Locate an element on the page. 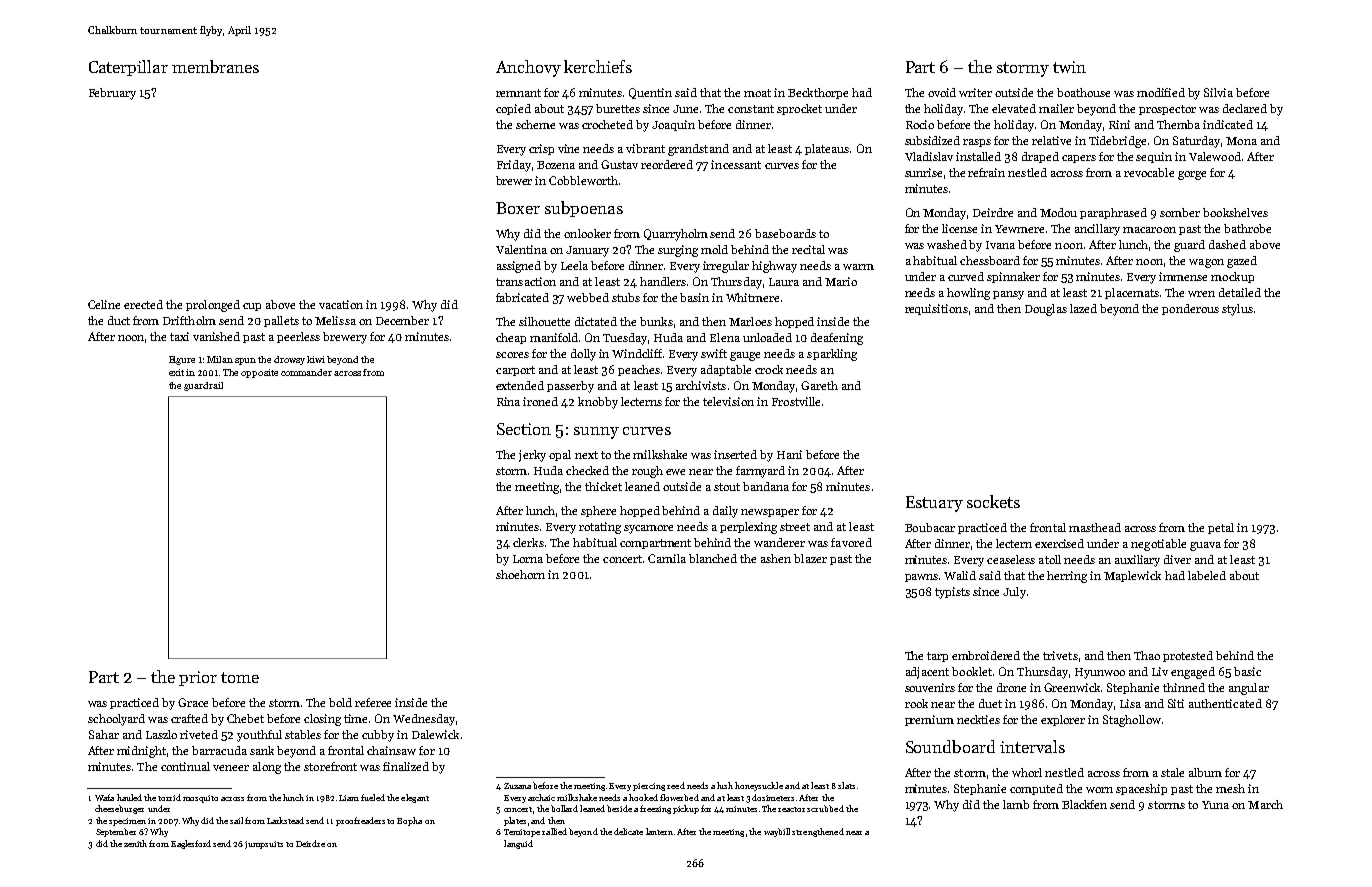 The height and width of the image is (887, 1372). Celine is located at coordinates (104, 304).
